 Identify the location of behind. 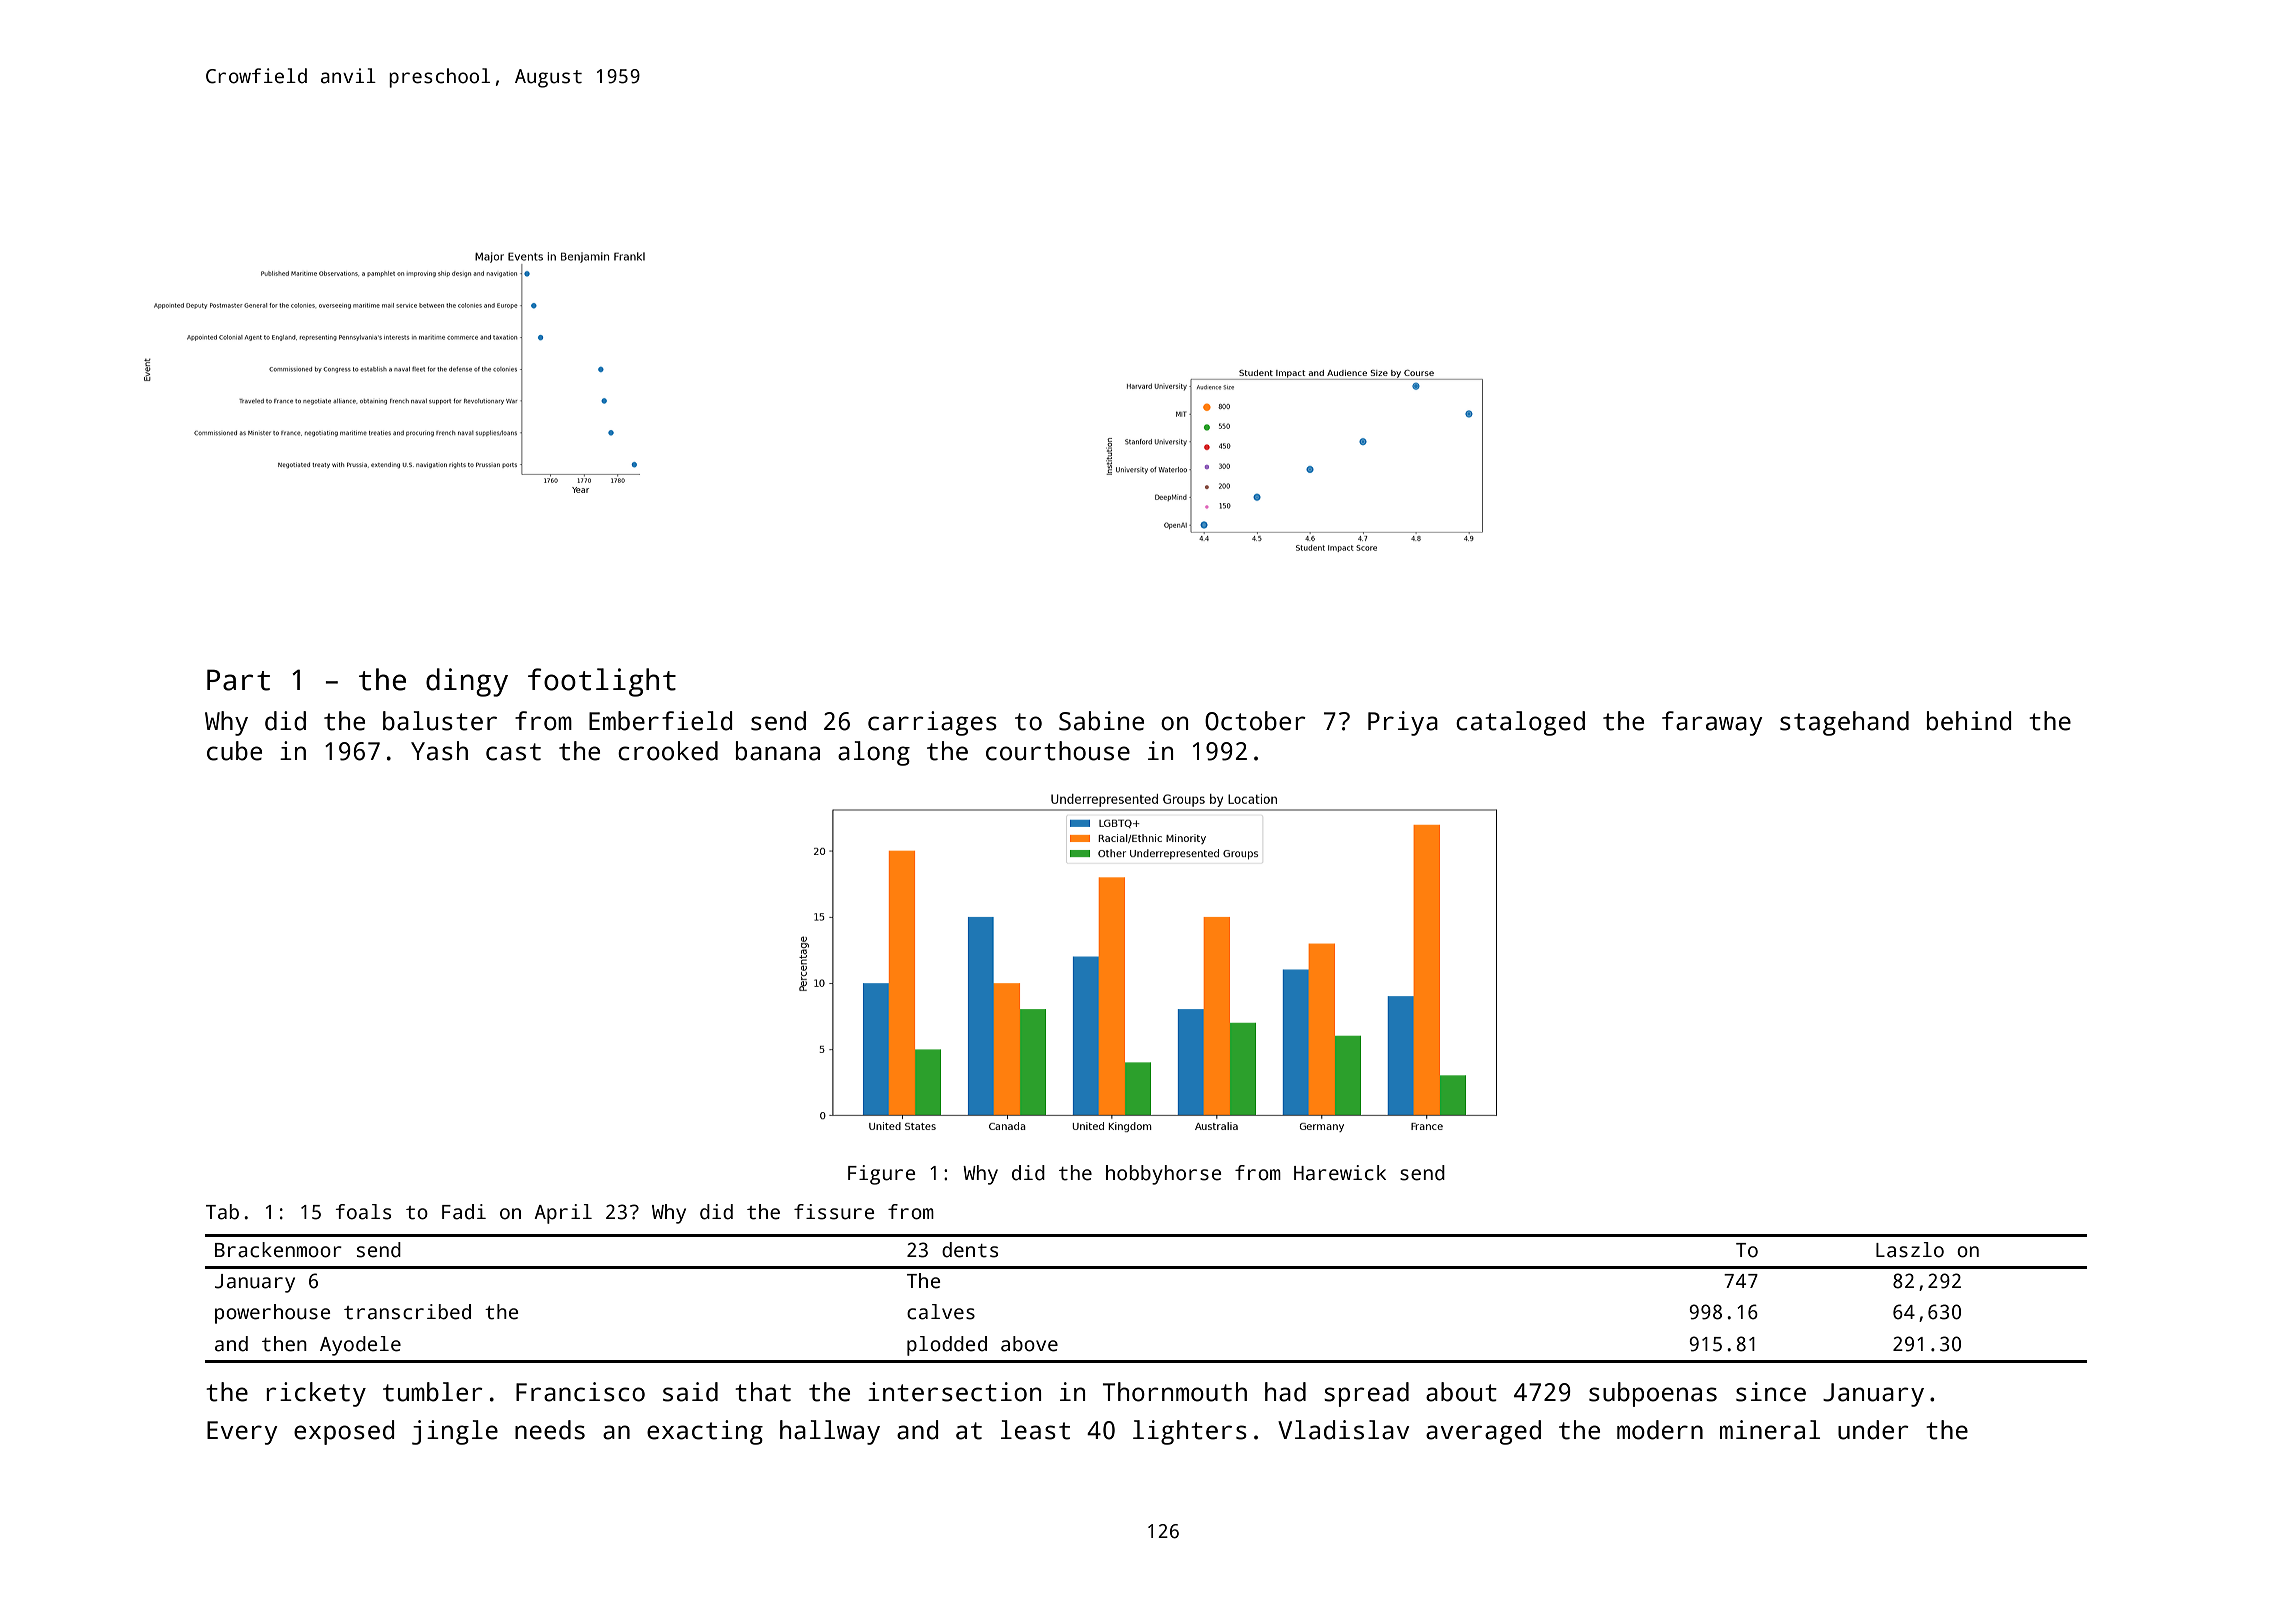
(1969, 721).
